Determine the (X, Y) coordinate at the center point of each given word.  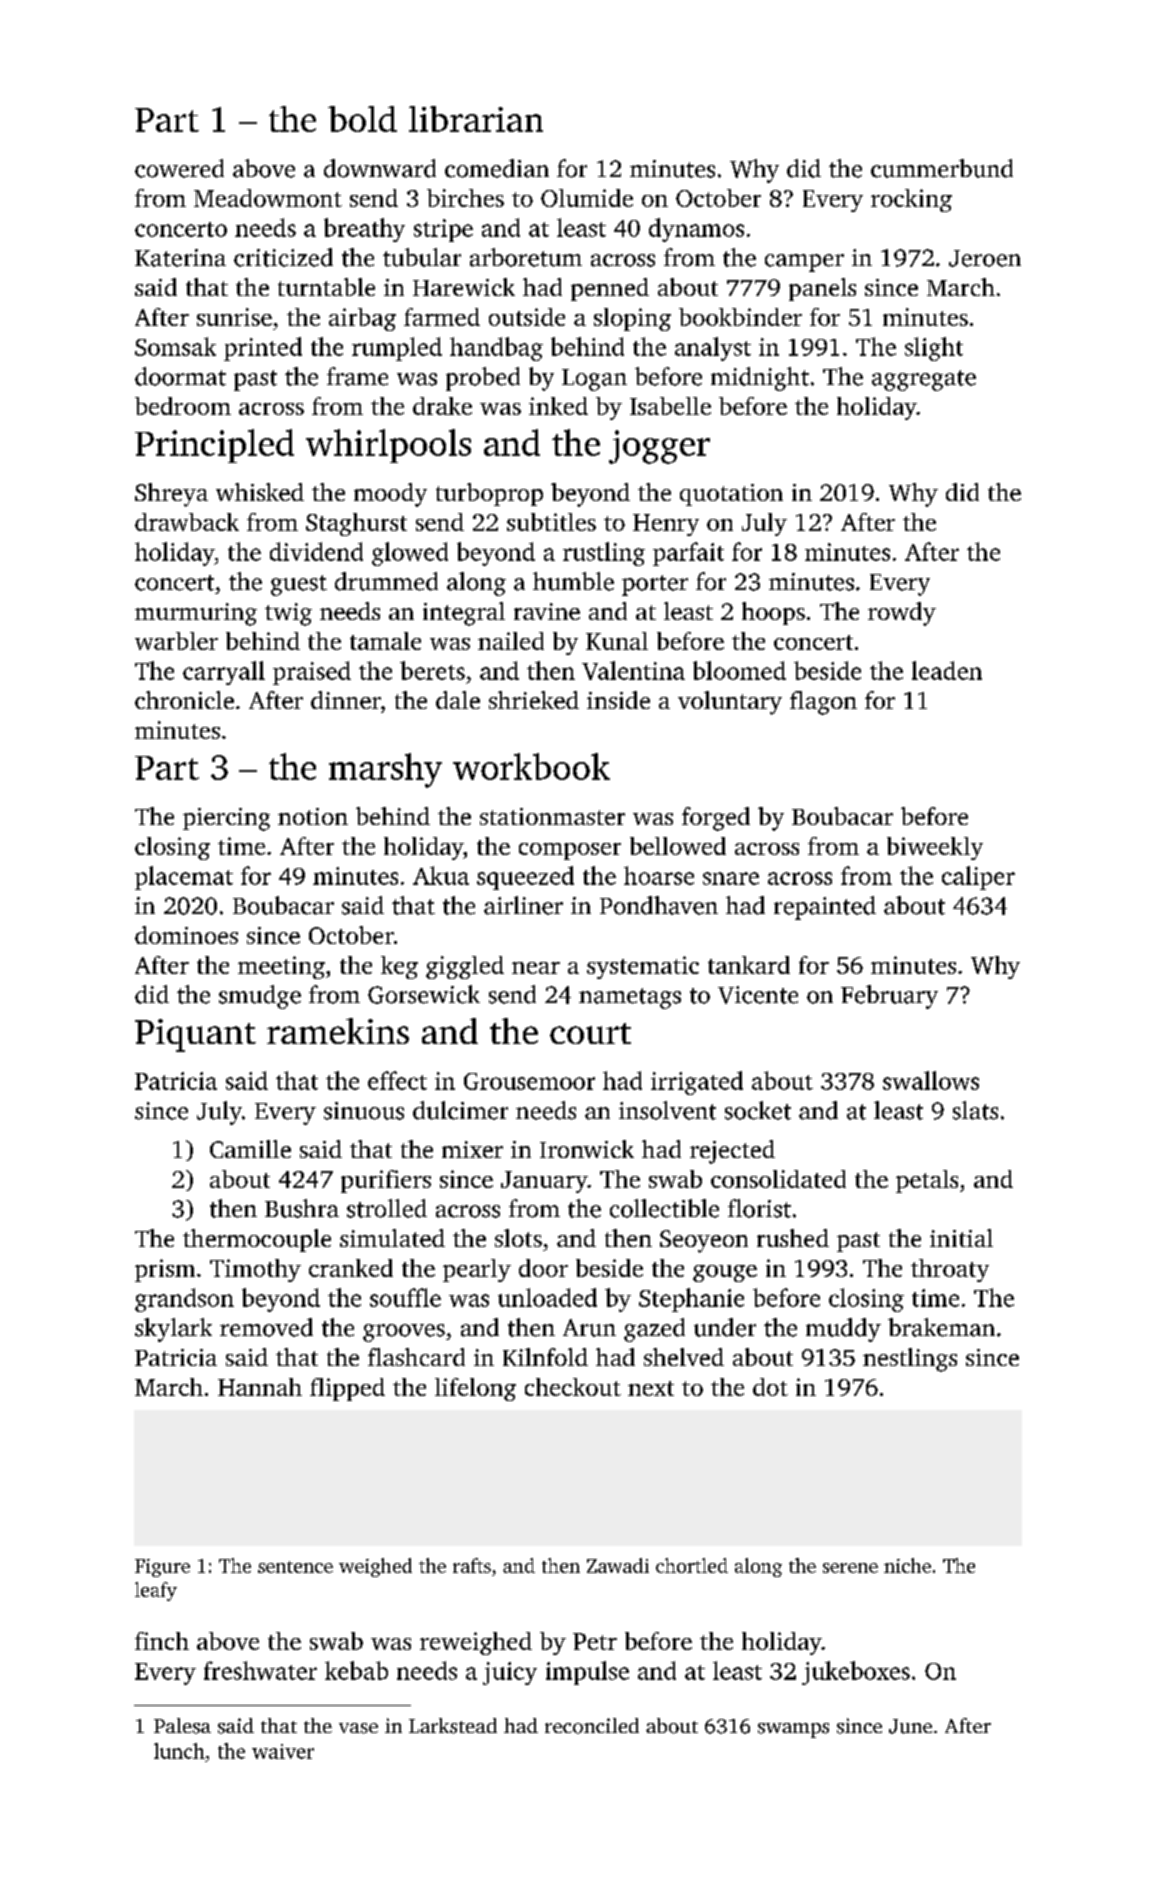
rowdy (902, 614)
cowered (179, 168)
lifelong (475, 1389)
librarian (476, 119)
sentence (295, 1567)
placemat (184, 878)
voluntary (730, 703)
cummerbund (942, 168)
